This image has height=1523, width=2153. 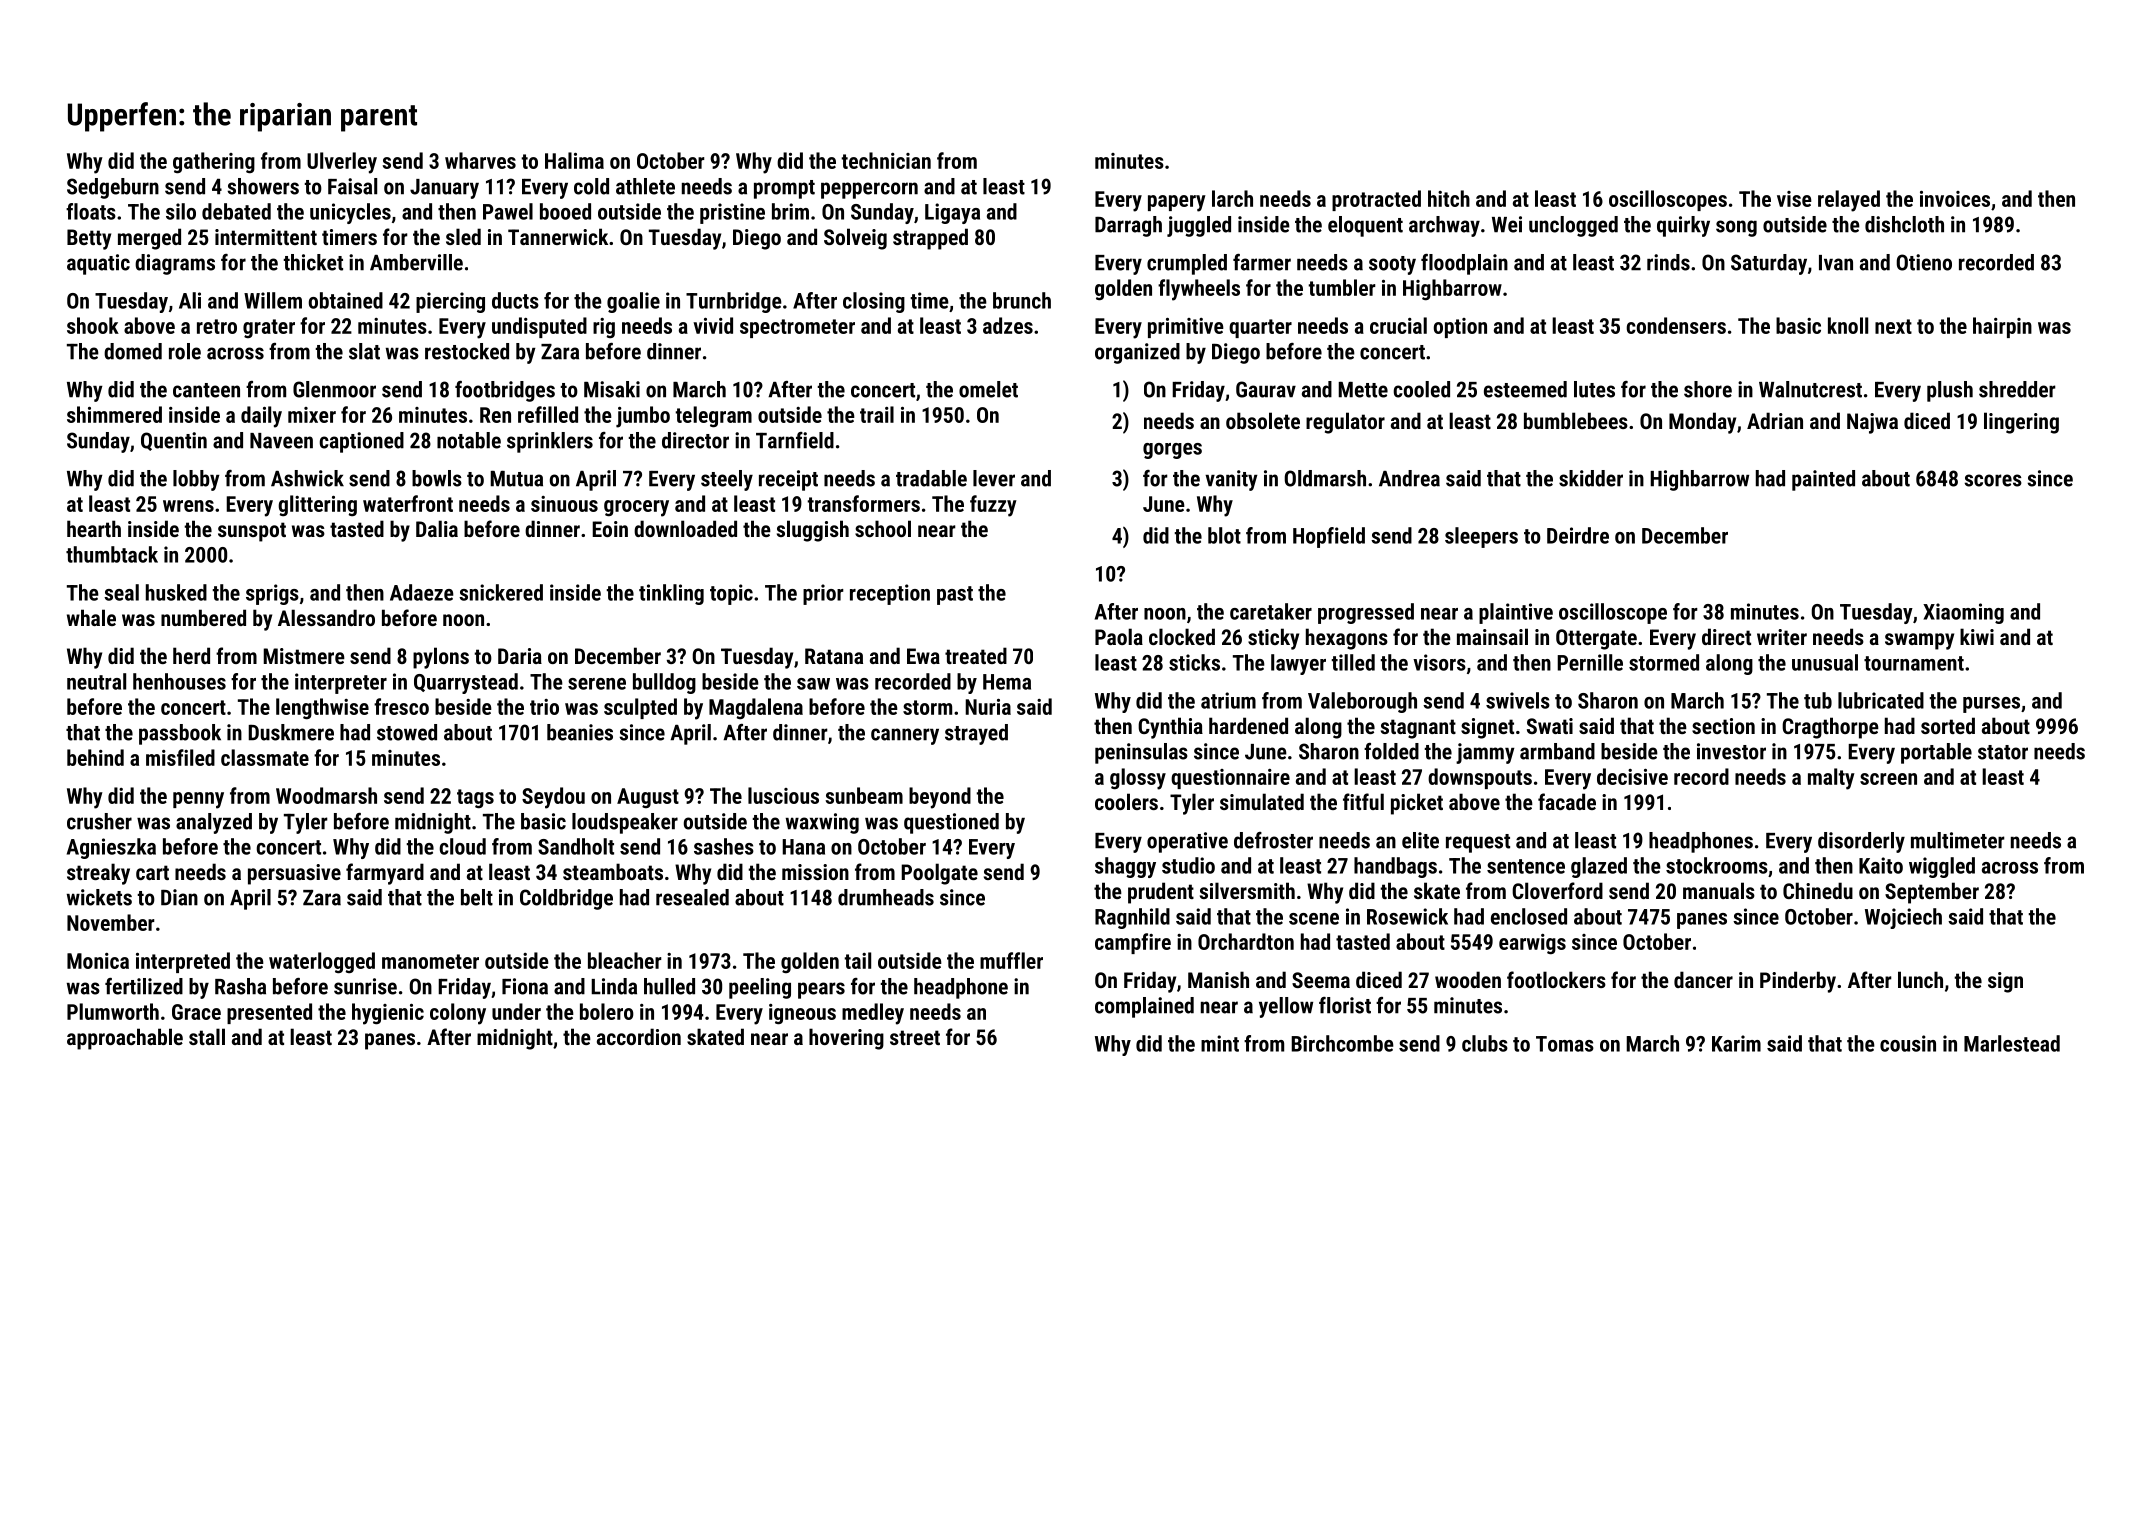 What do you see at coordinates (291, 732) in the image?
I see `Duskmere` at bounding box center [291, 732].
